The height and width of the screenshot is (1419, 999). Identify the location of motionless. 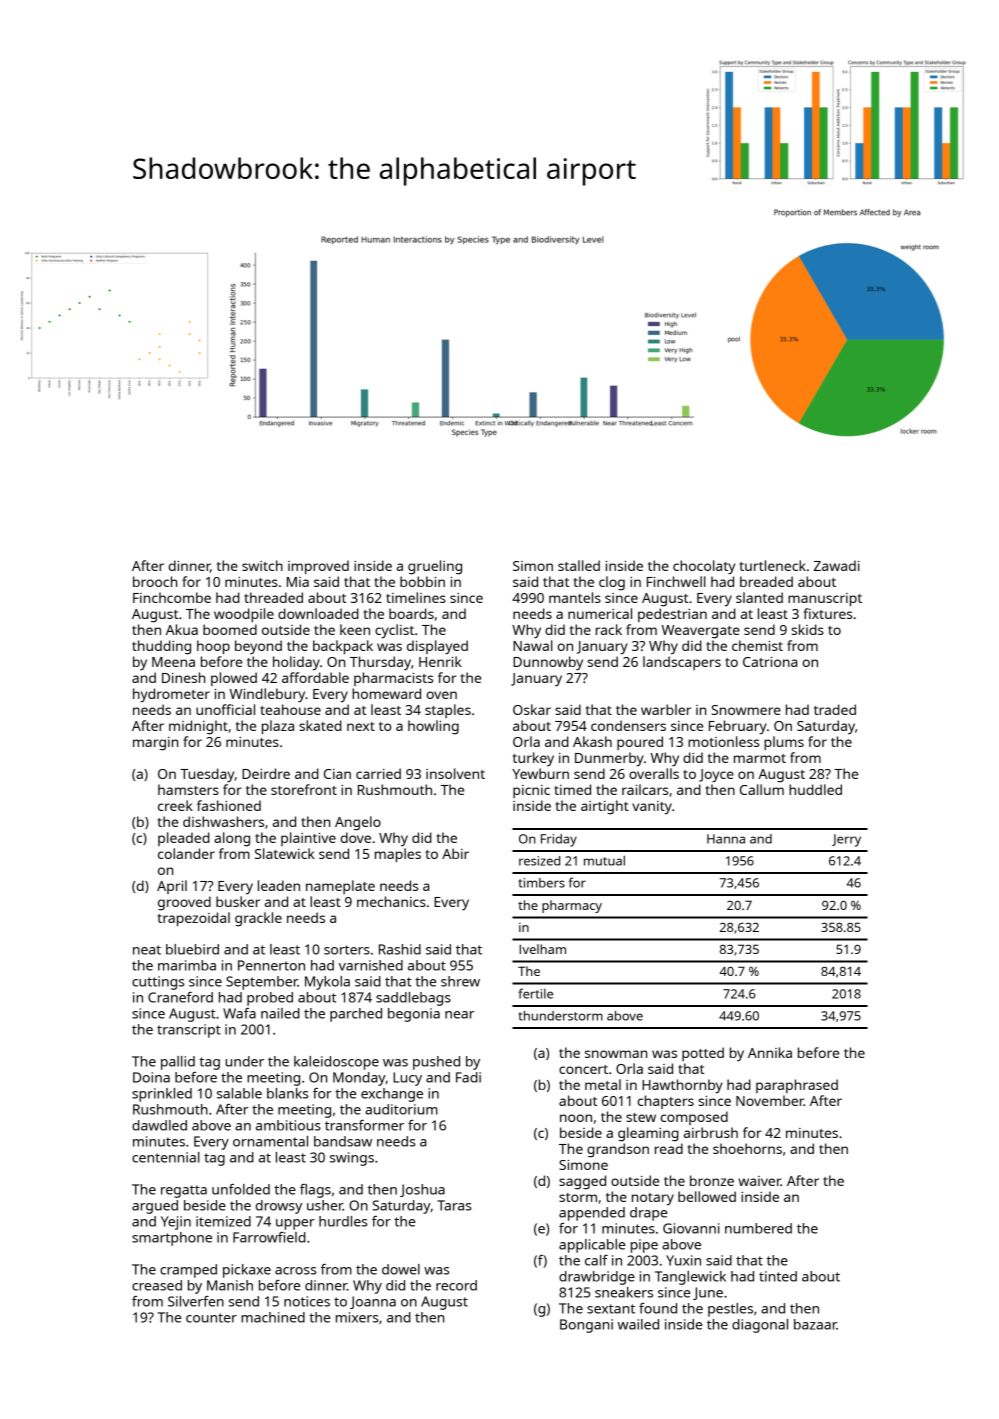
(723, 741).
